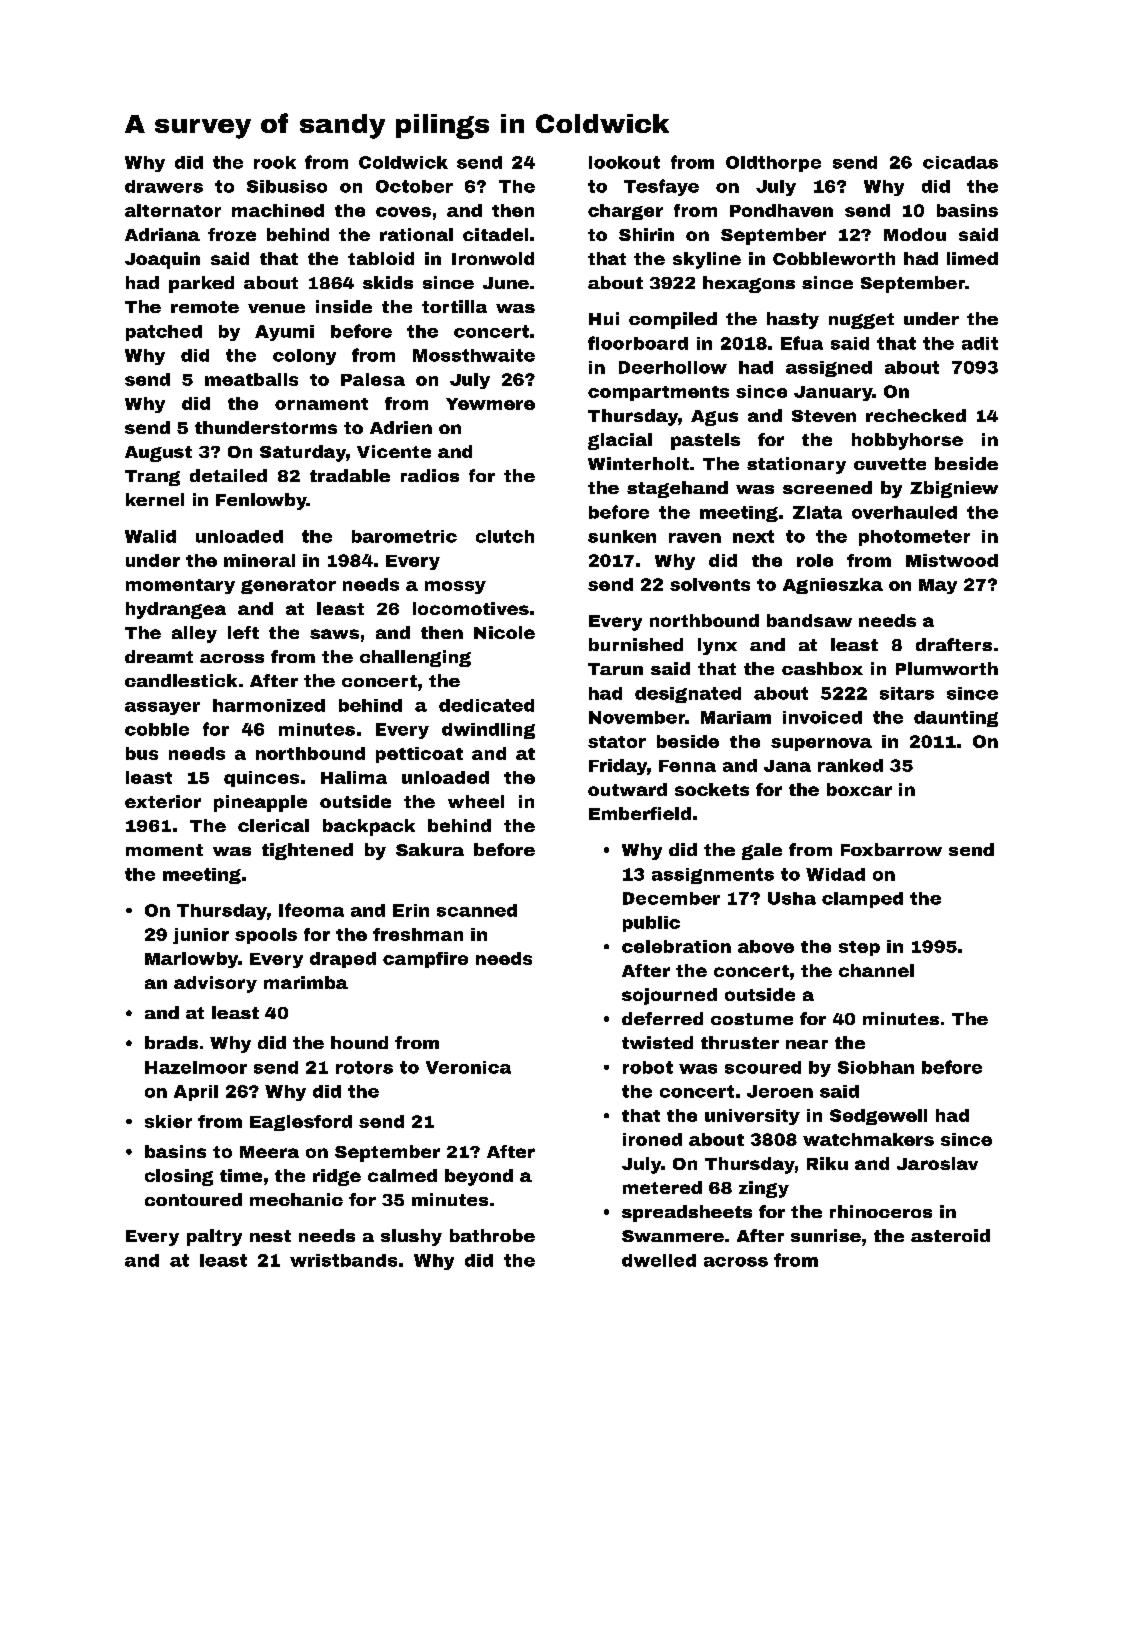 The width and height of the screenshot is (1123, 1626). What do you see at coordinates (343, 1260) in the screenshot?
I see `wristbands` at bounding box center [343, 1260].
